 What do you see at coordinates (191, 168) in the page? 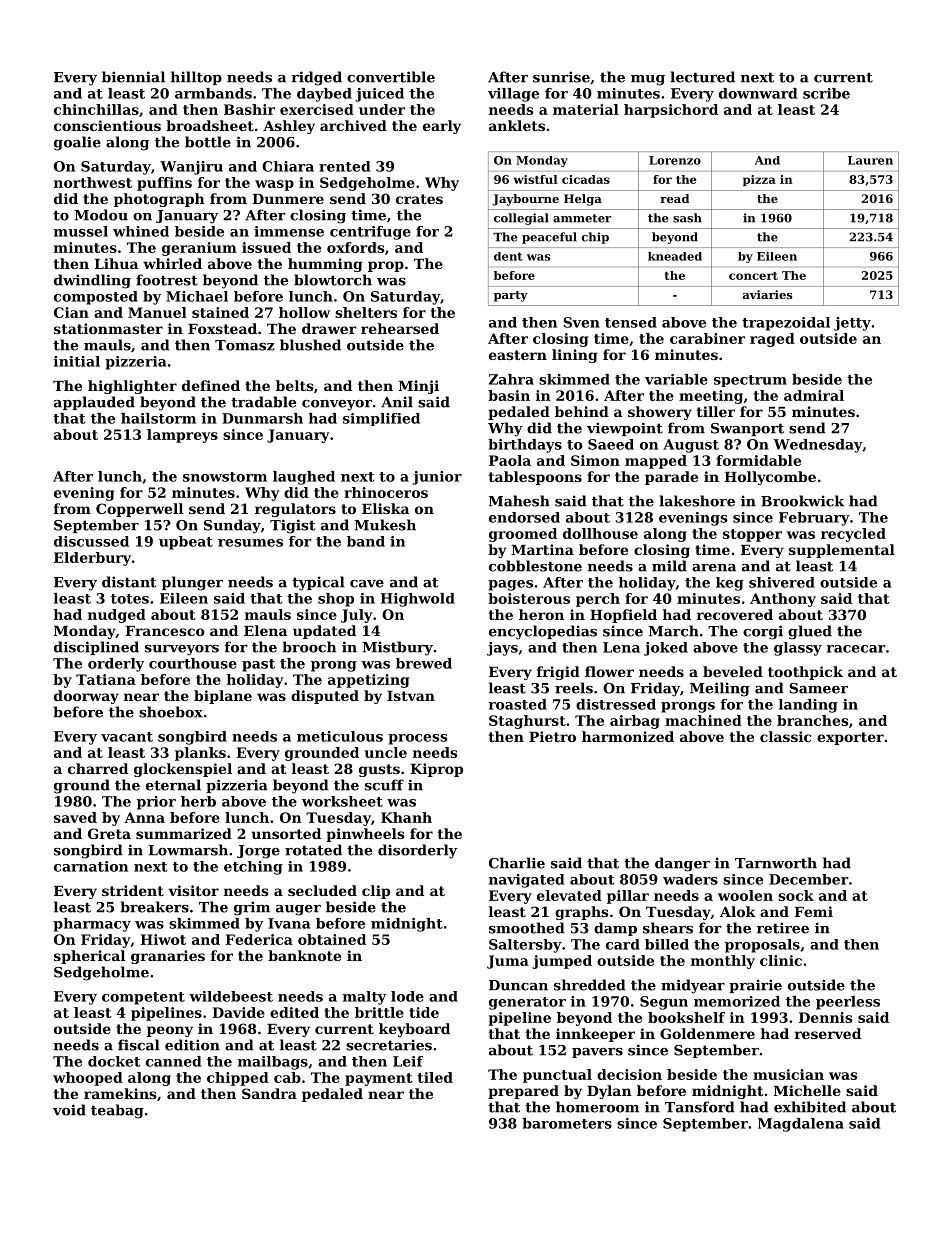
I see `Wanjiru` at bounding box center [191, 168].
